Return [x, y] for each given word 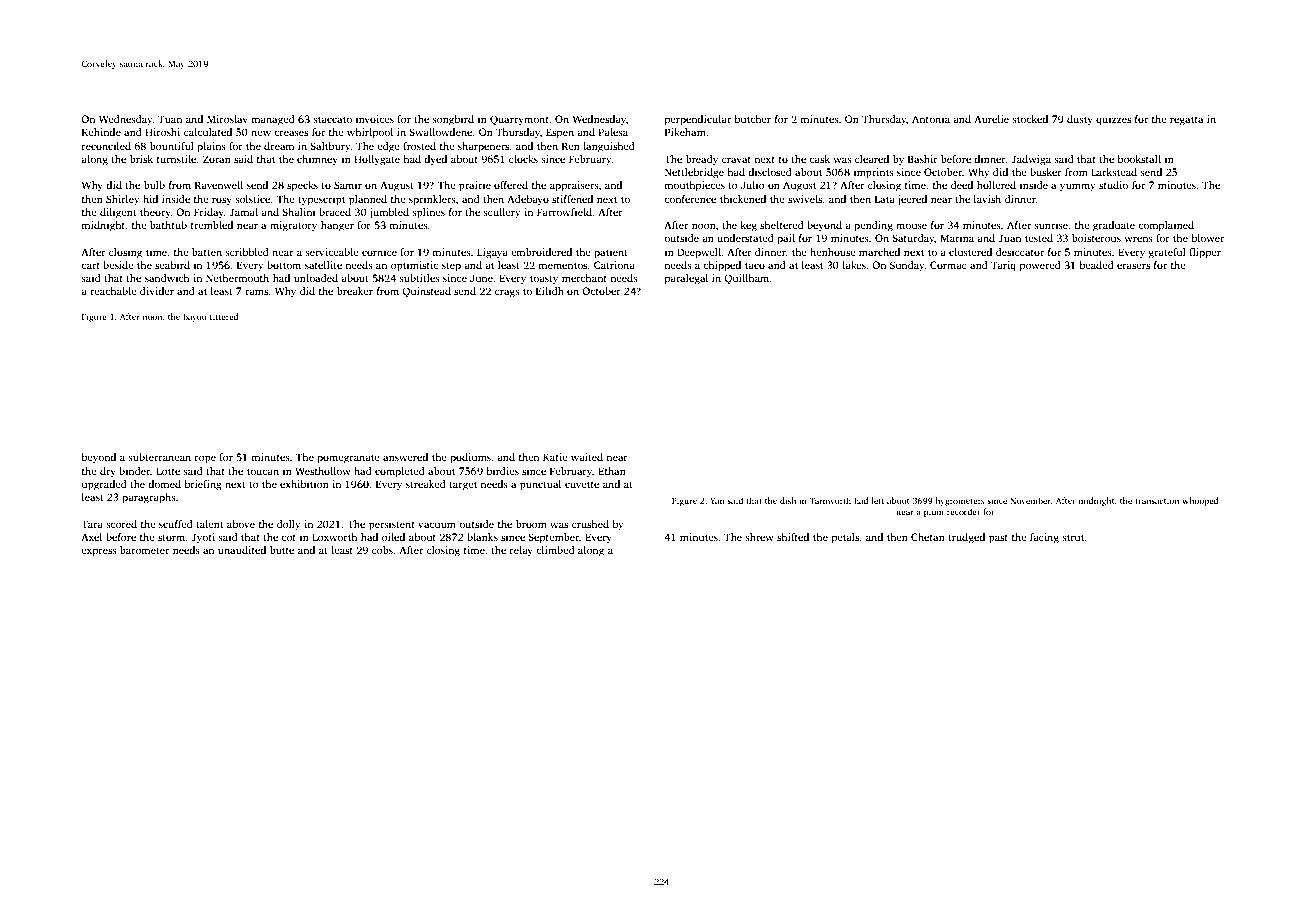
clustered [970, 252]
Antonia [931, 119]
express [99, 552]
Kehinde [101, 132]
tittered [224, 316]
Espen [560, 133]
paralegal [686, 279]
